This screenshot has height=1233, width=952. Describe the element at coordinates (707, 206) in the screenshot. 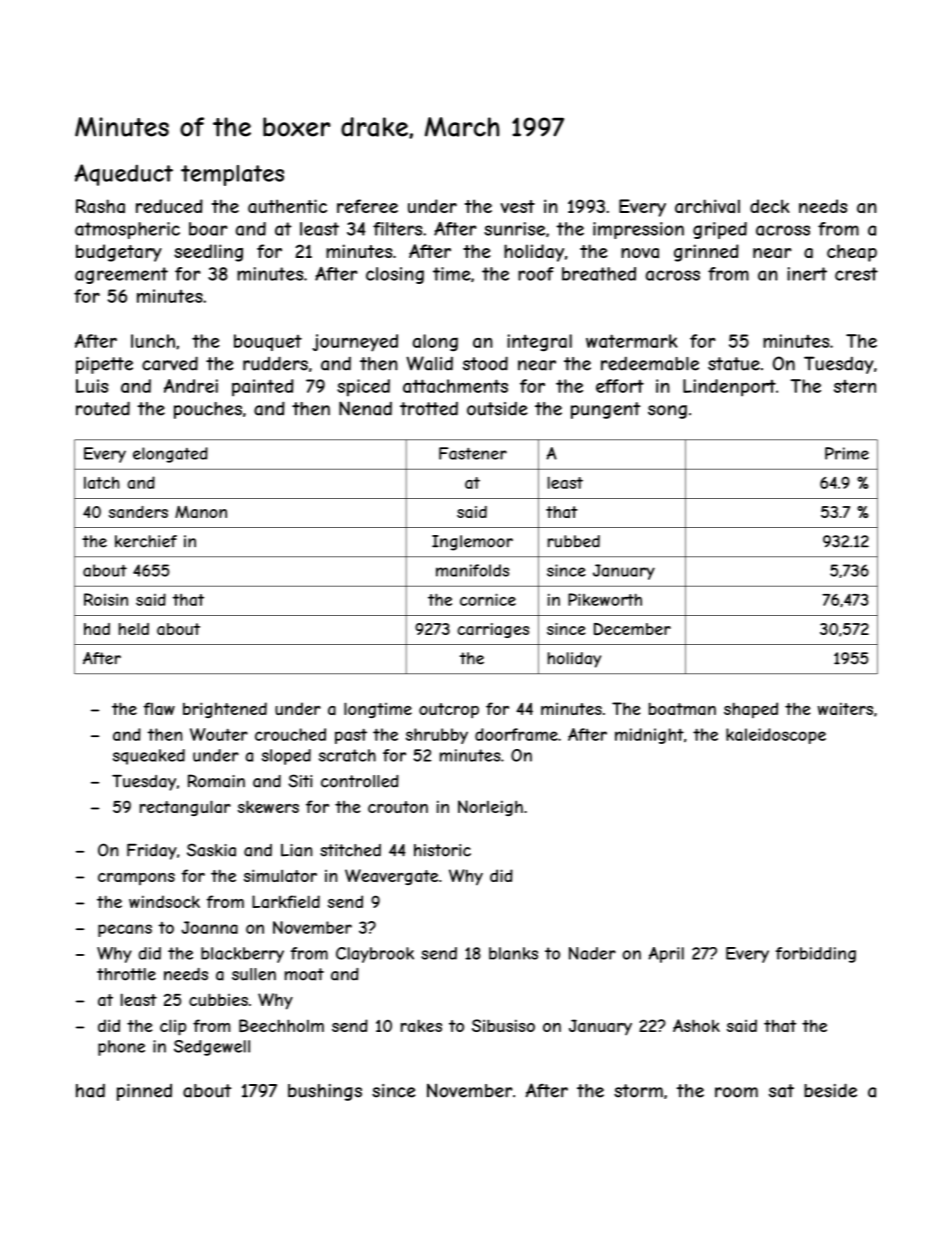

I see `archival` at that location.
